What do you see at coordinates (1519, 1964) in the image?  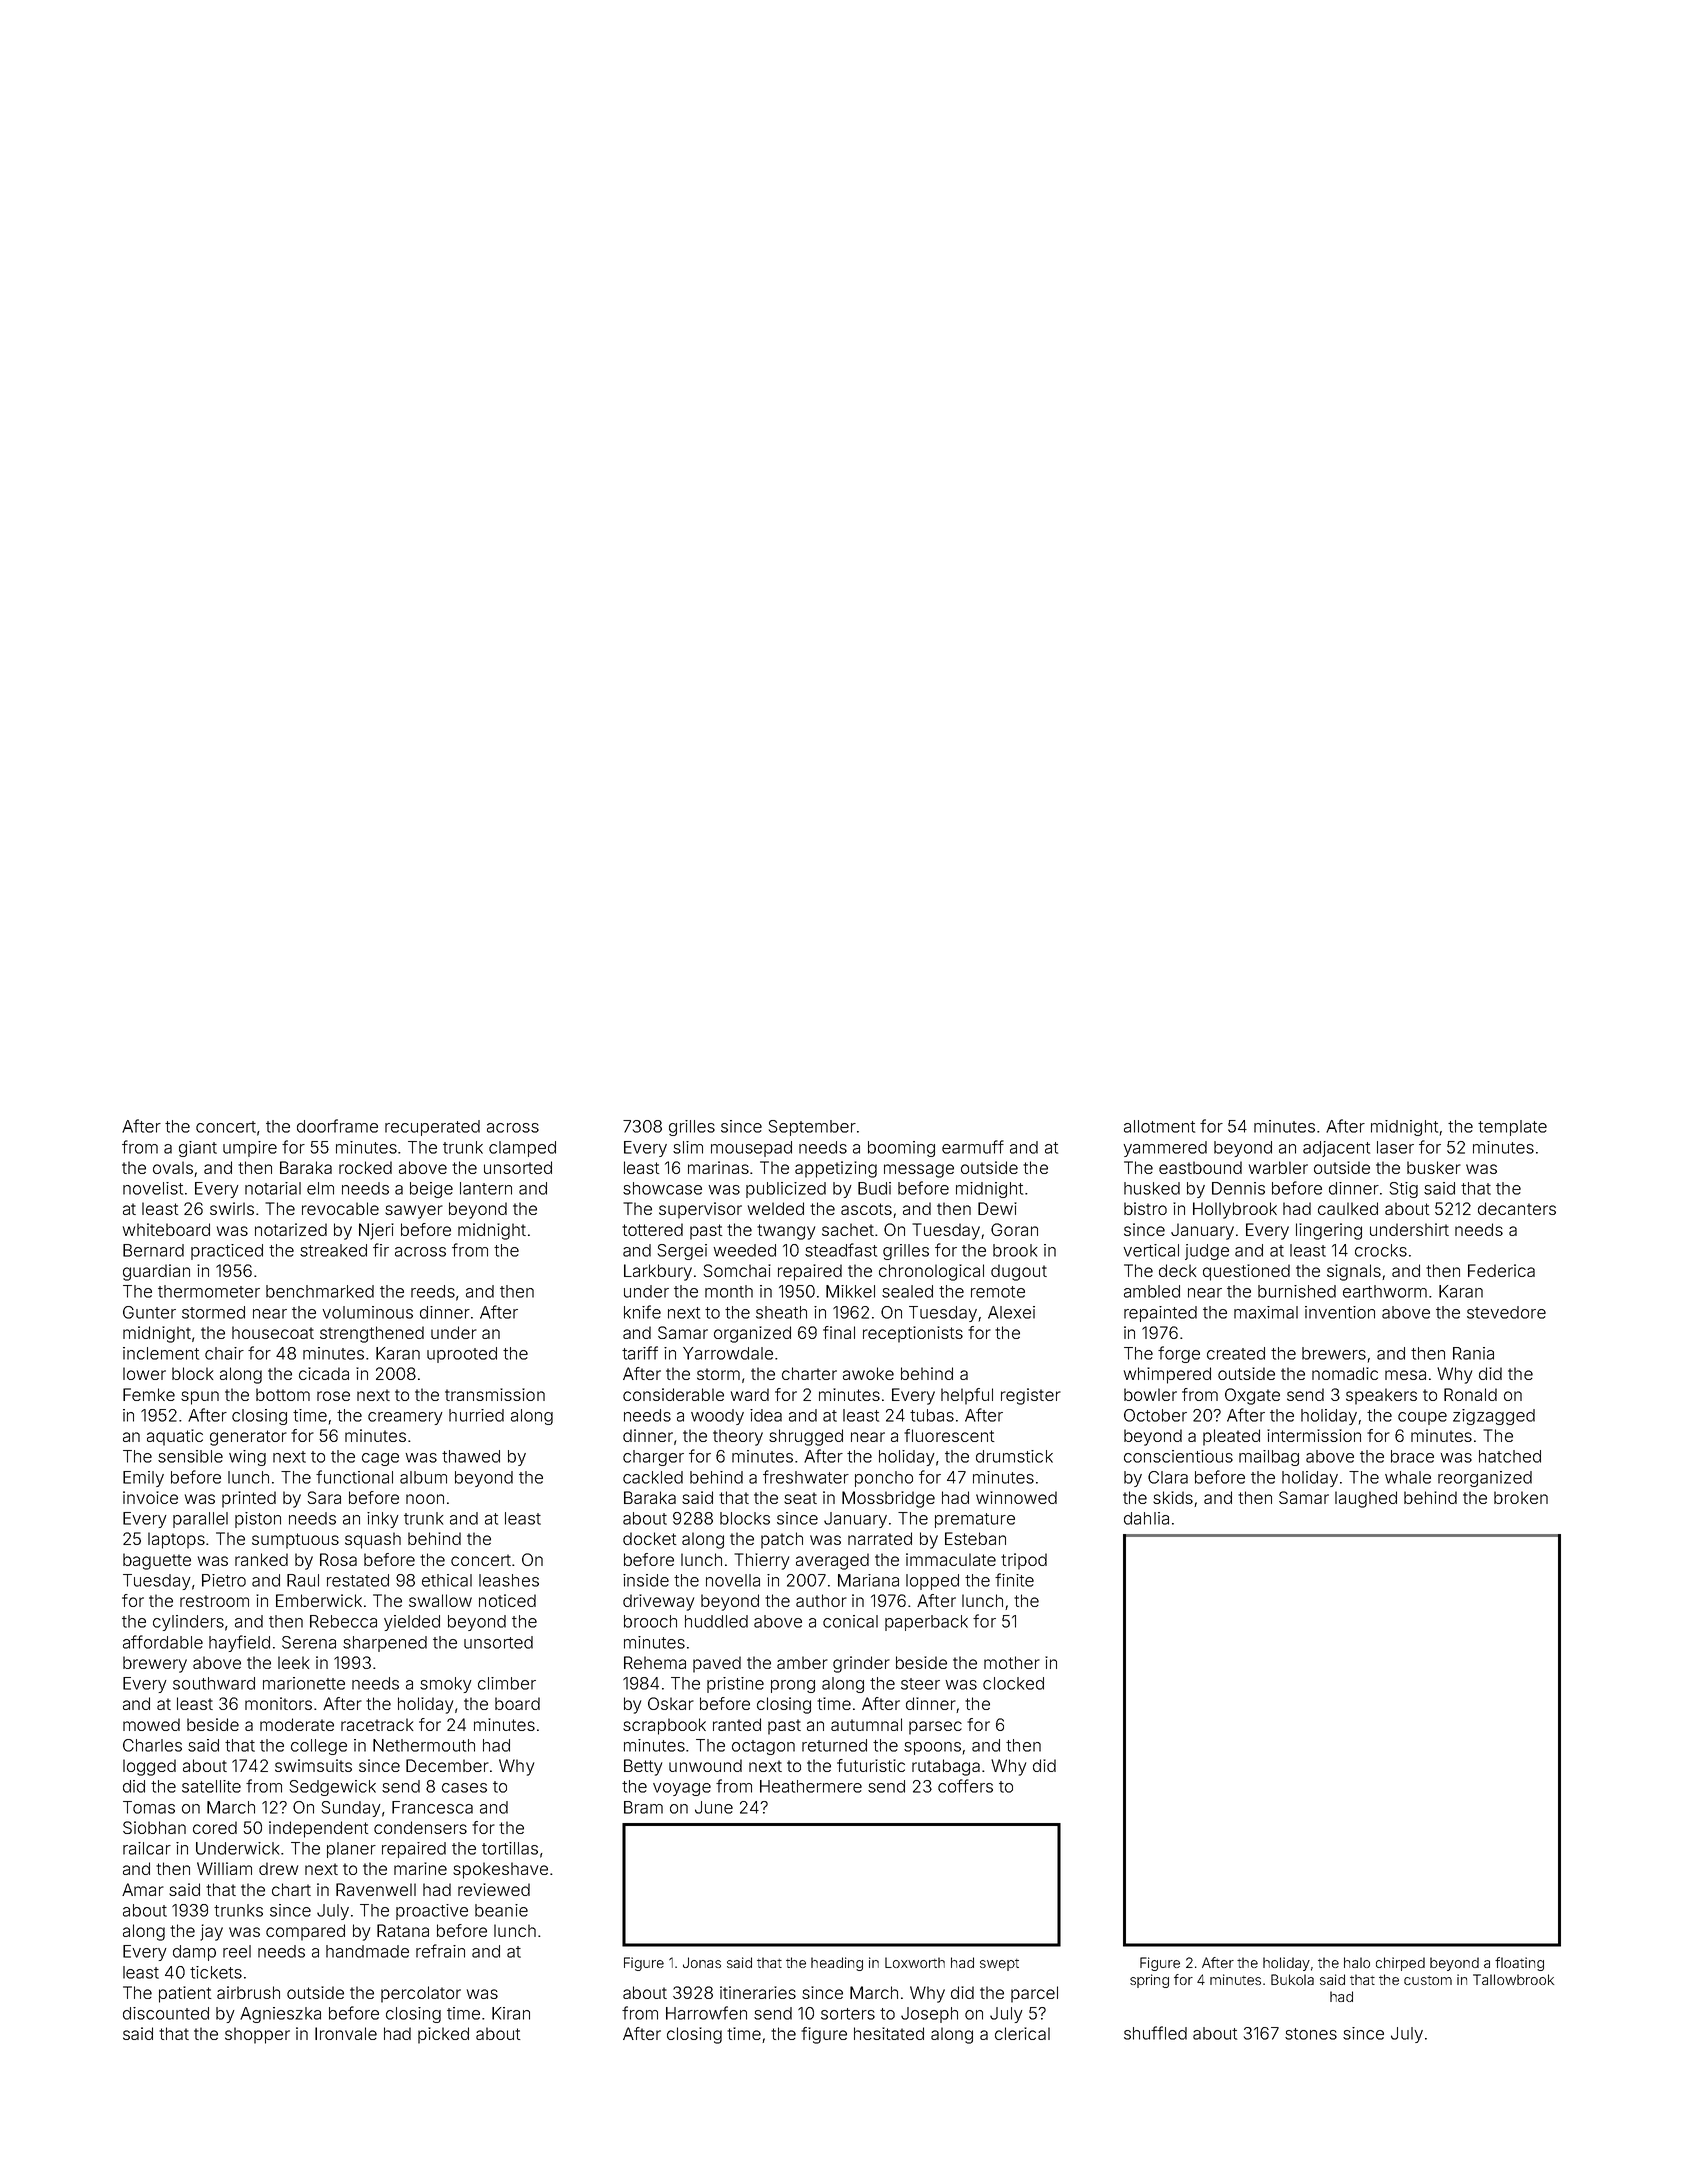 I see `floating` at bounding box center [1519, 1964].
